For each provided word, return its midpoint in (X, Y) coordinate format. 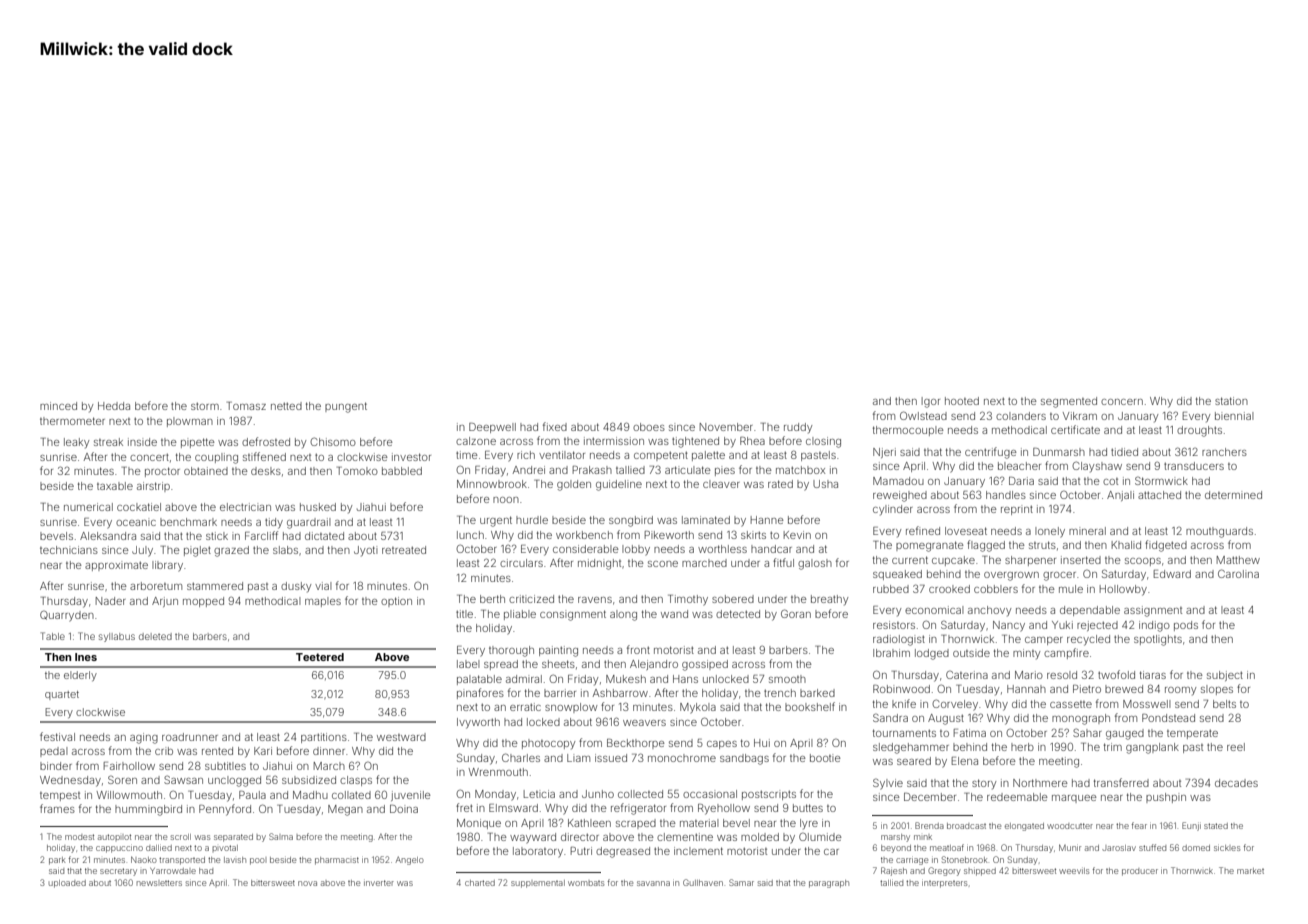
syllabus (117, 637)
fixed (555, 426)
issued (611, 758)
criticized (531, 599)
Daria (1021, 481)
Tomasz (246, 406)
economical (934, 610)
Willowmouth (129, 795)
